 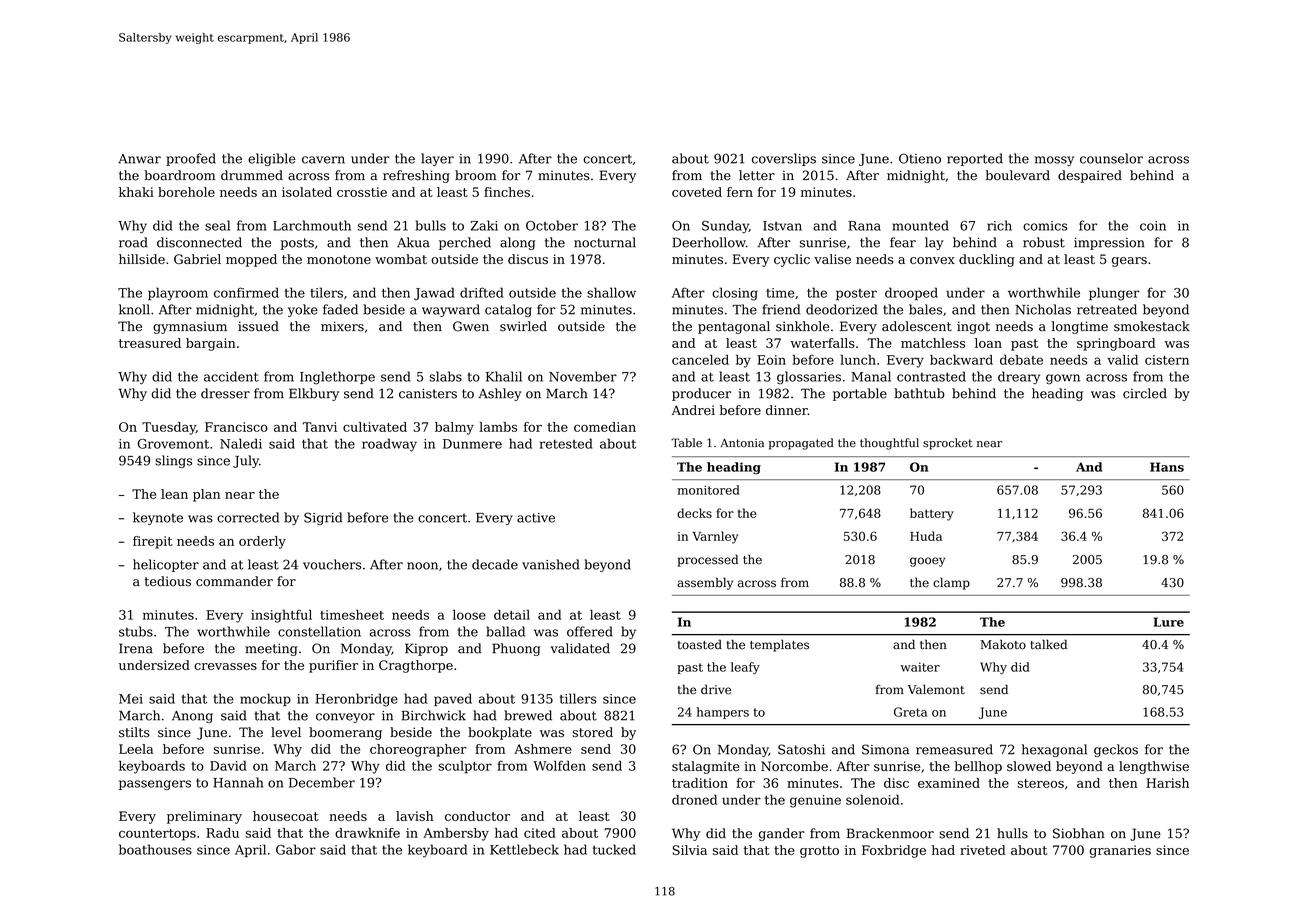 I want to click on remeasured, so click(x=954, y=749).
